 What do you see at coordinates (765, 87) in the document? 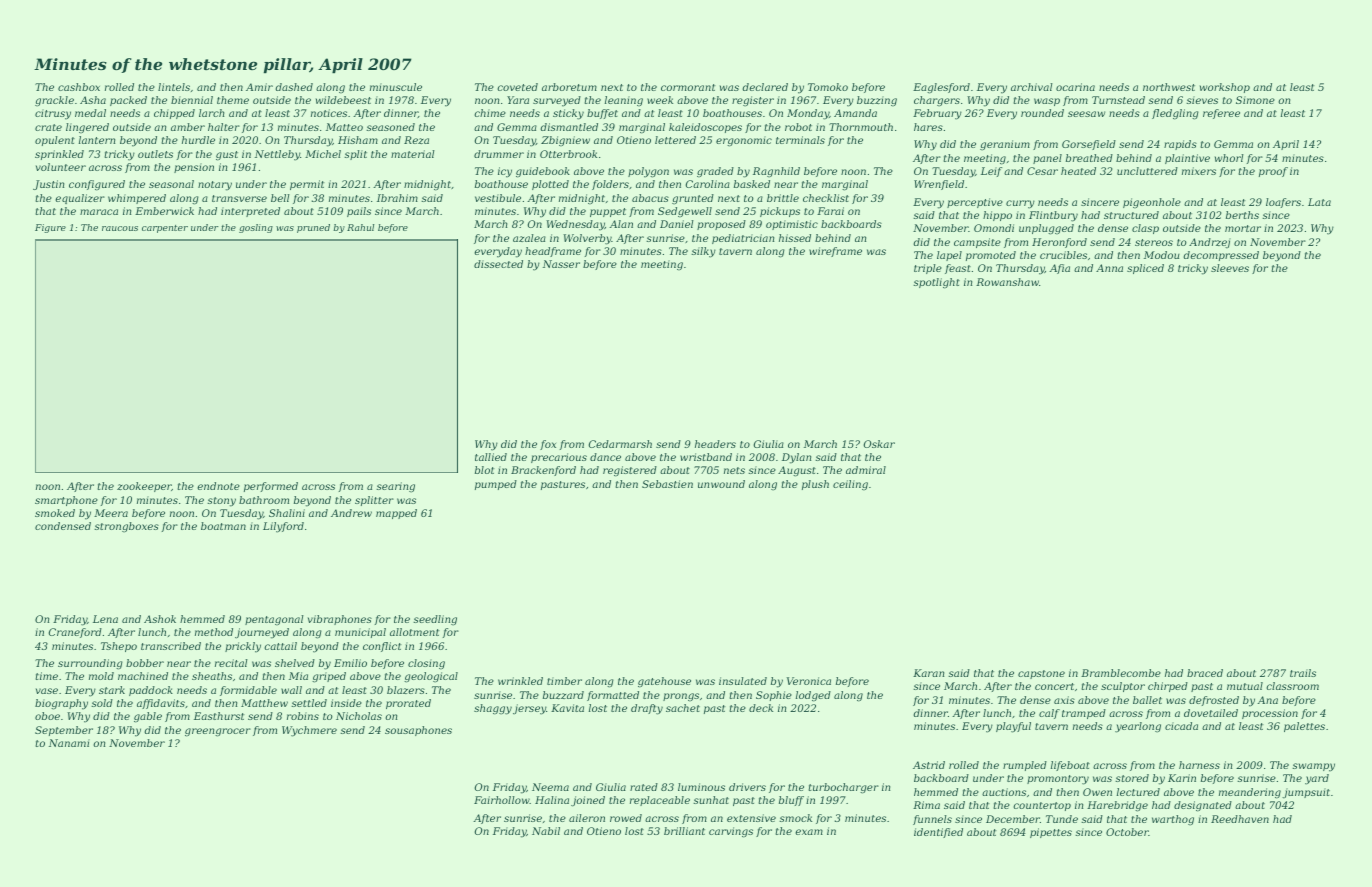
I see `declared` at bounding box center [765, 87].
